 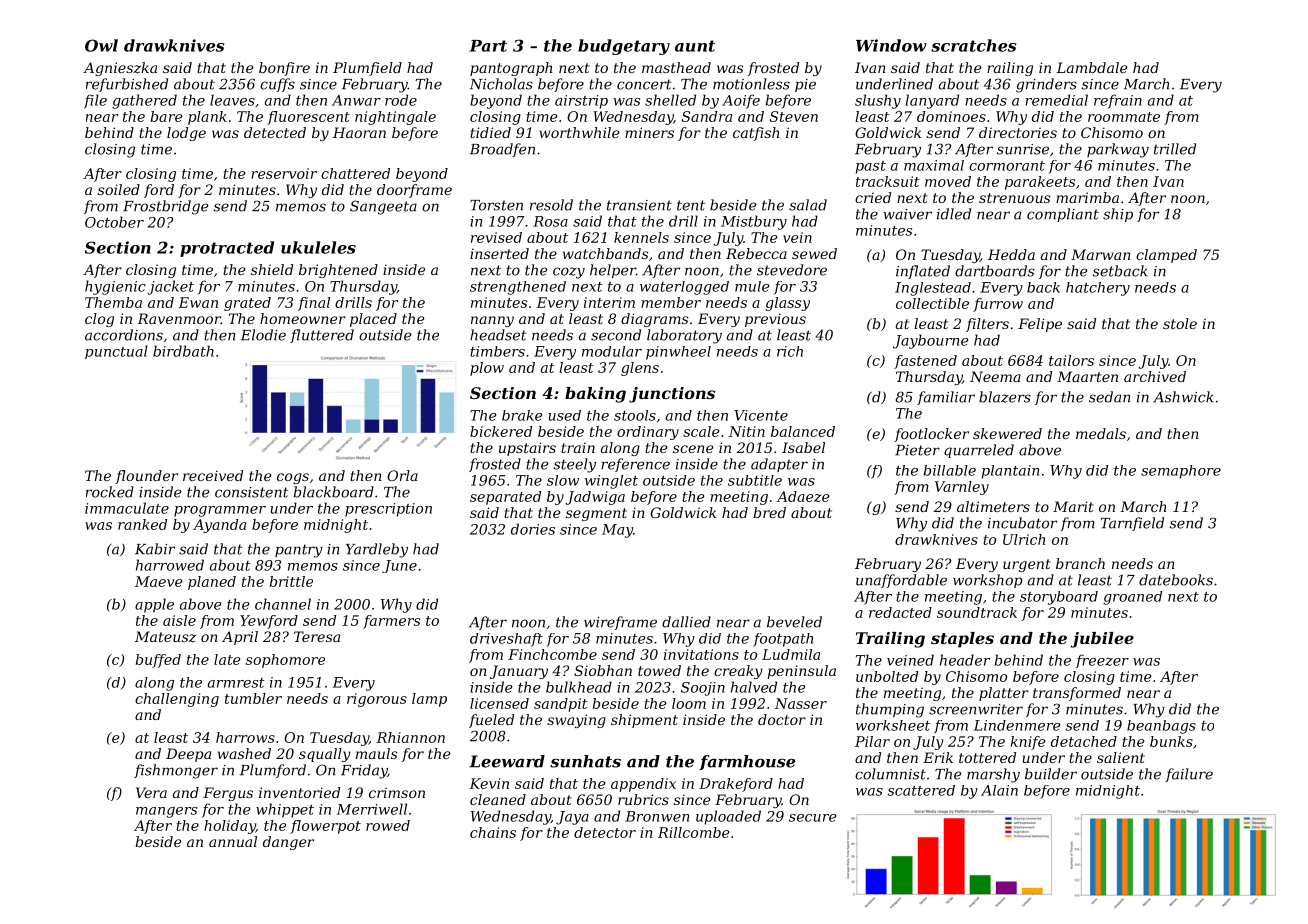 What do you see at coordinates (1011, 254) in the screenshot?
I see `Hedda` at bounding box center [1011, 254].
